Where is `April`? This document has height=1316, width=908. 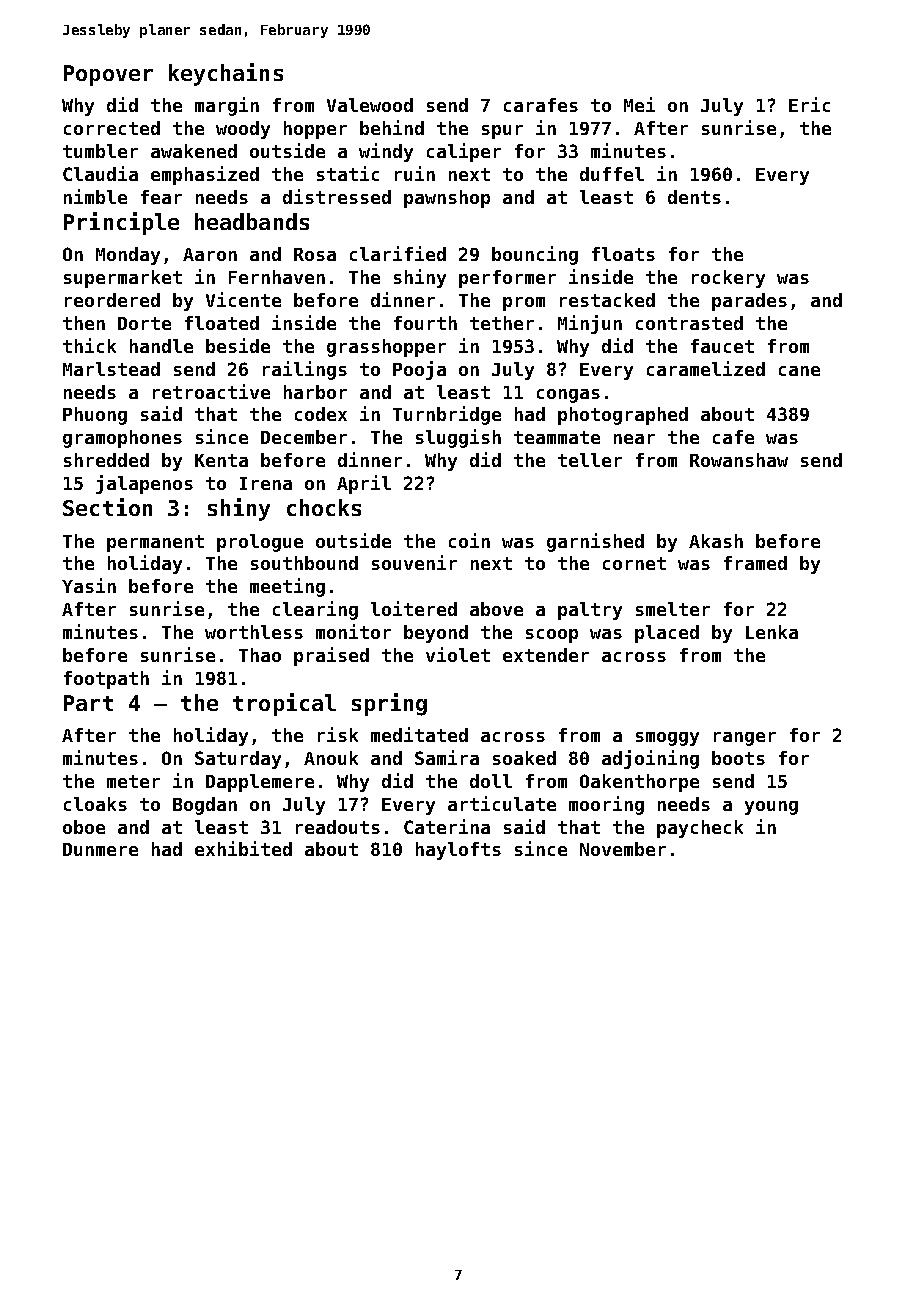 April is located at coordinates (364, 484).
